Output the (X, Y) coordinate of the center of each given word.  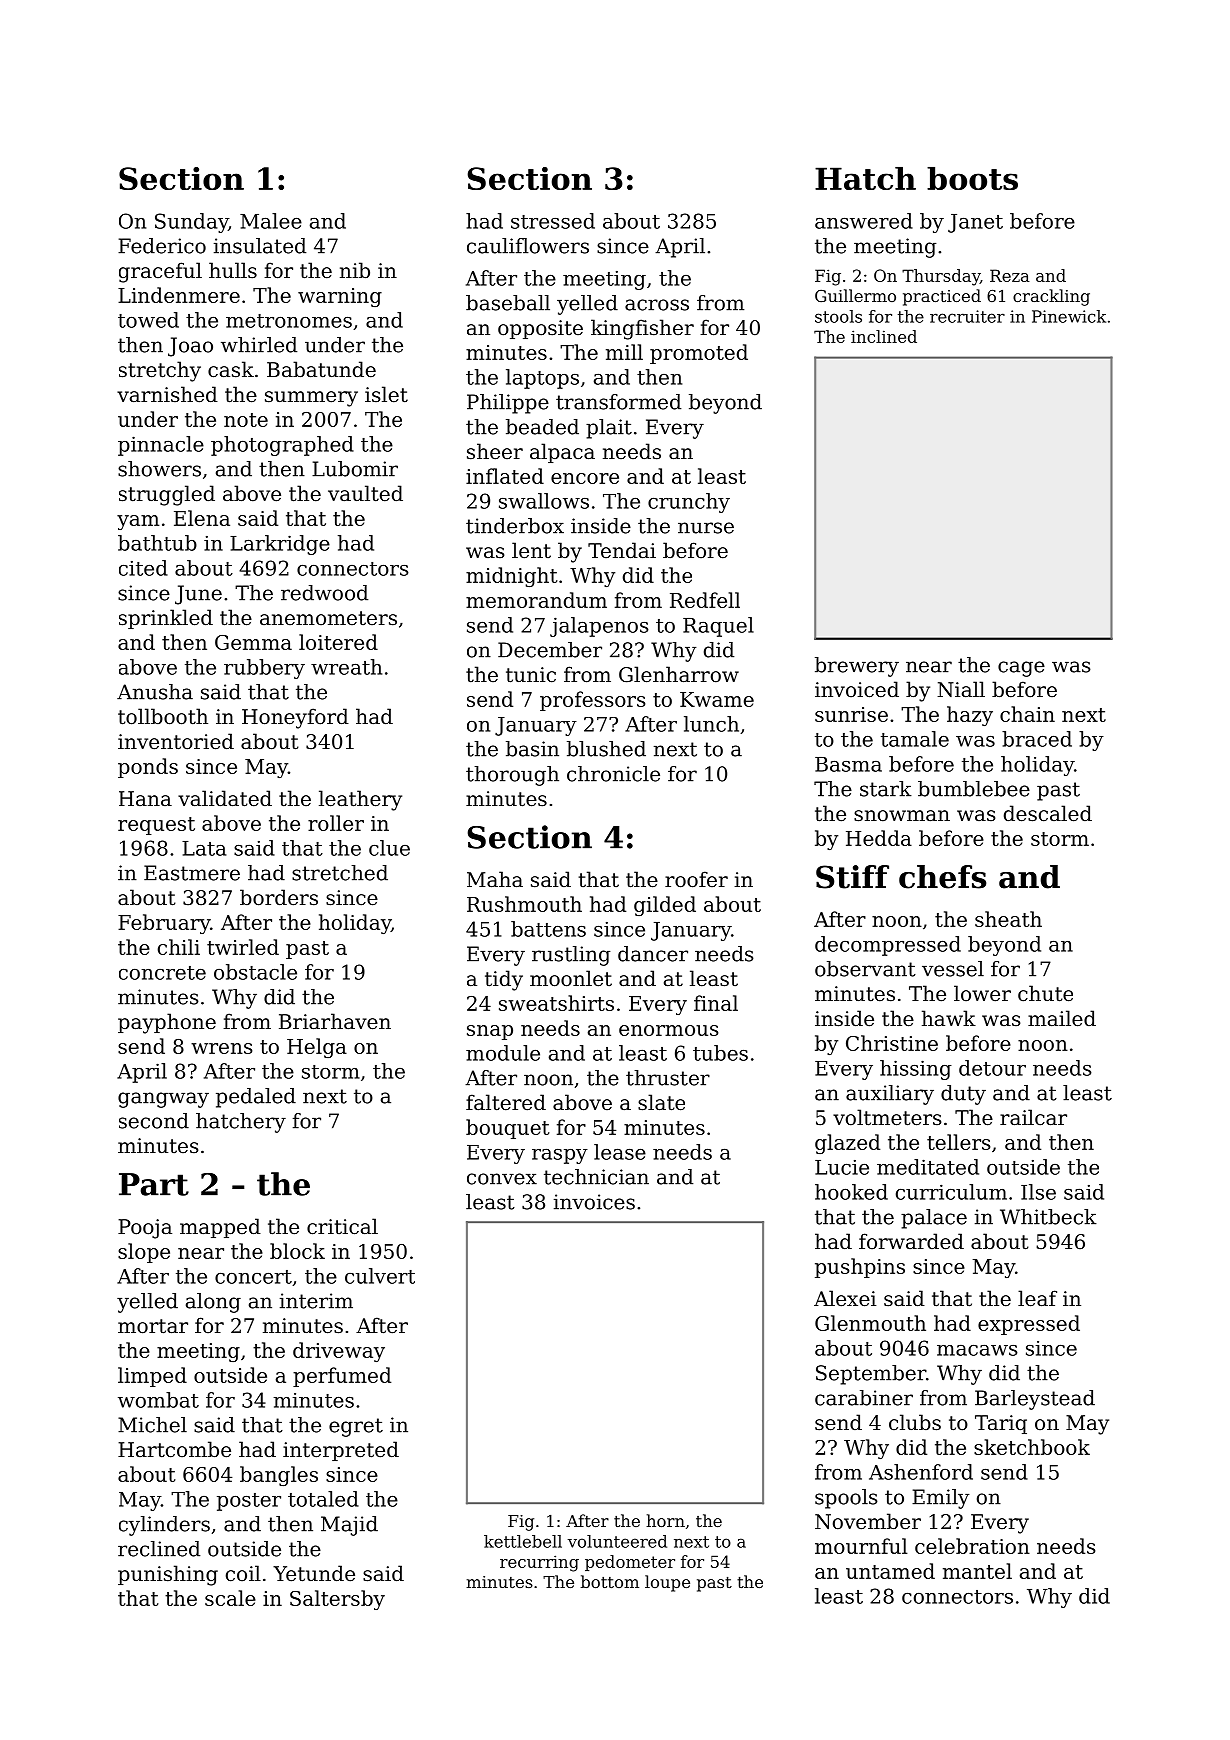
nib (355, 270)
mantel (977, 1571)
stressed (553, 221)
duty (963, 1095)
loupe (667, 1583)
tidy (504, 980)
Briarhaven (335, 1021)
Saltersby (337, 1600)
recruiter (967, 316)
